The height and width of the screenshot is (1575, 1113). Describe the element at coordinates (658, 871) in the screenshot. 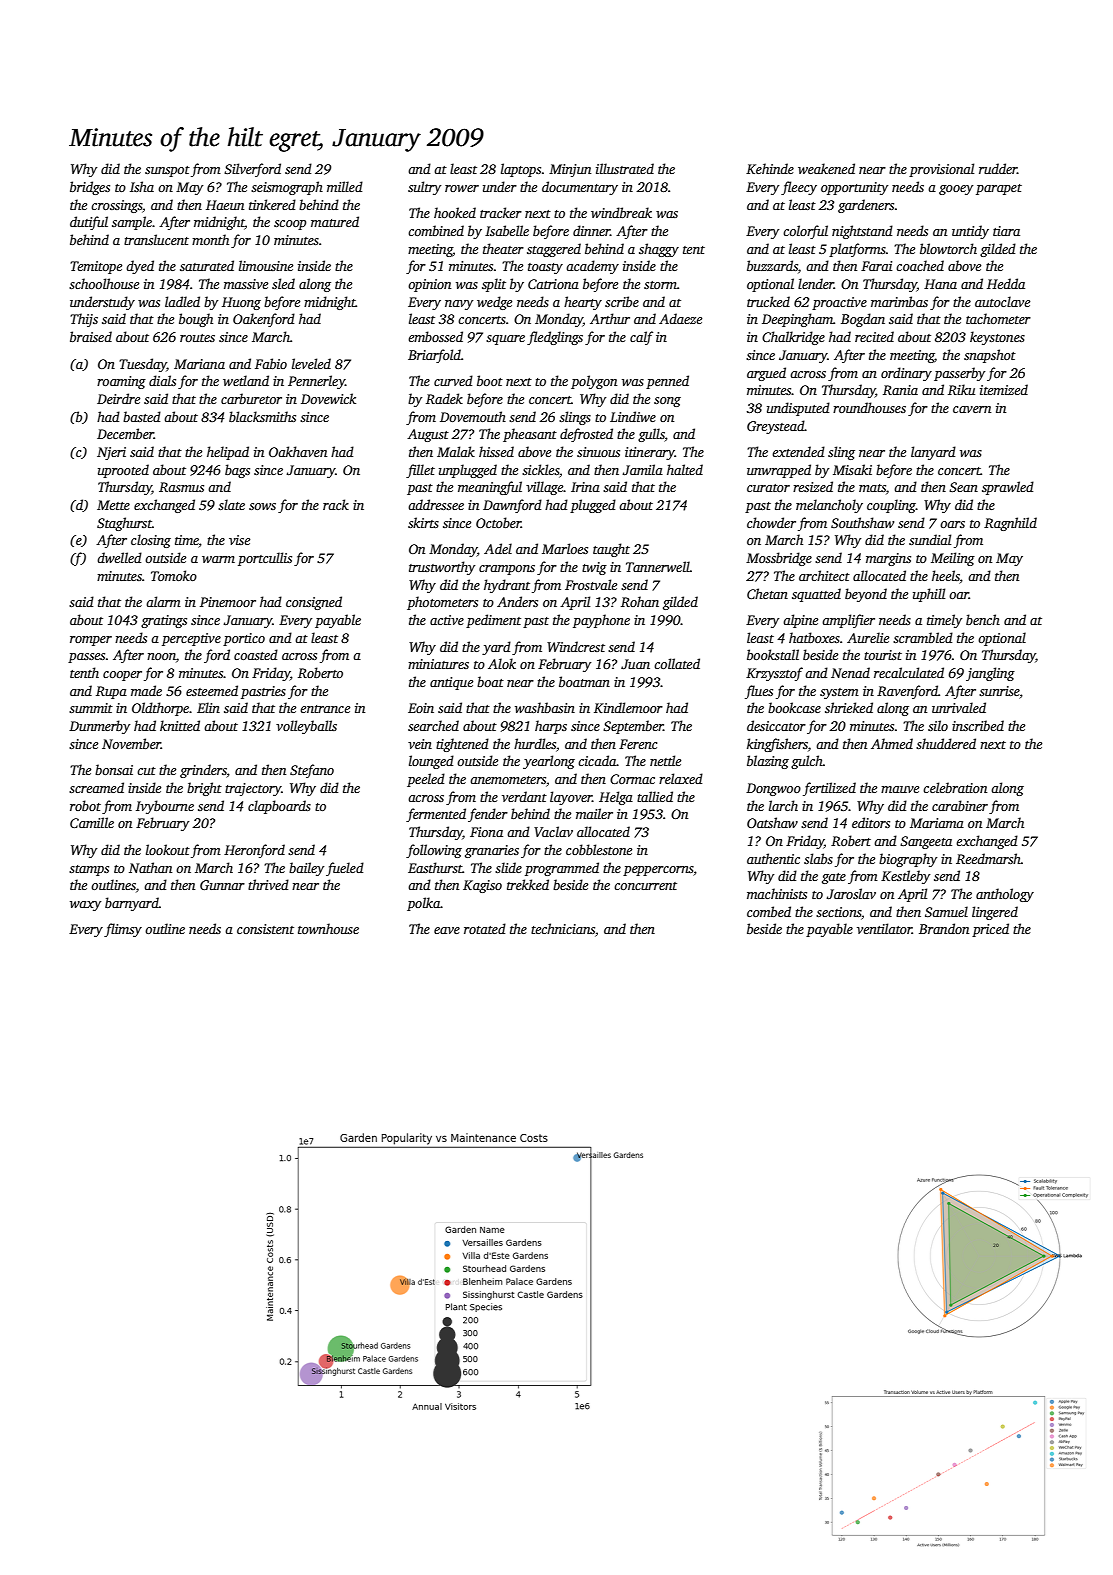

I see `peppercorns` at that location.
